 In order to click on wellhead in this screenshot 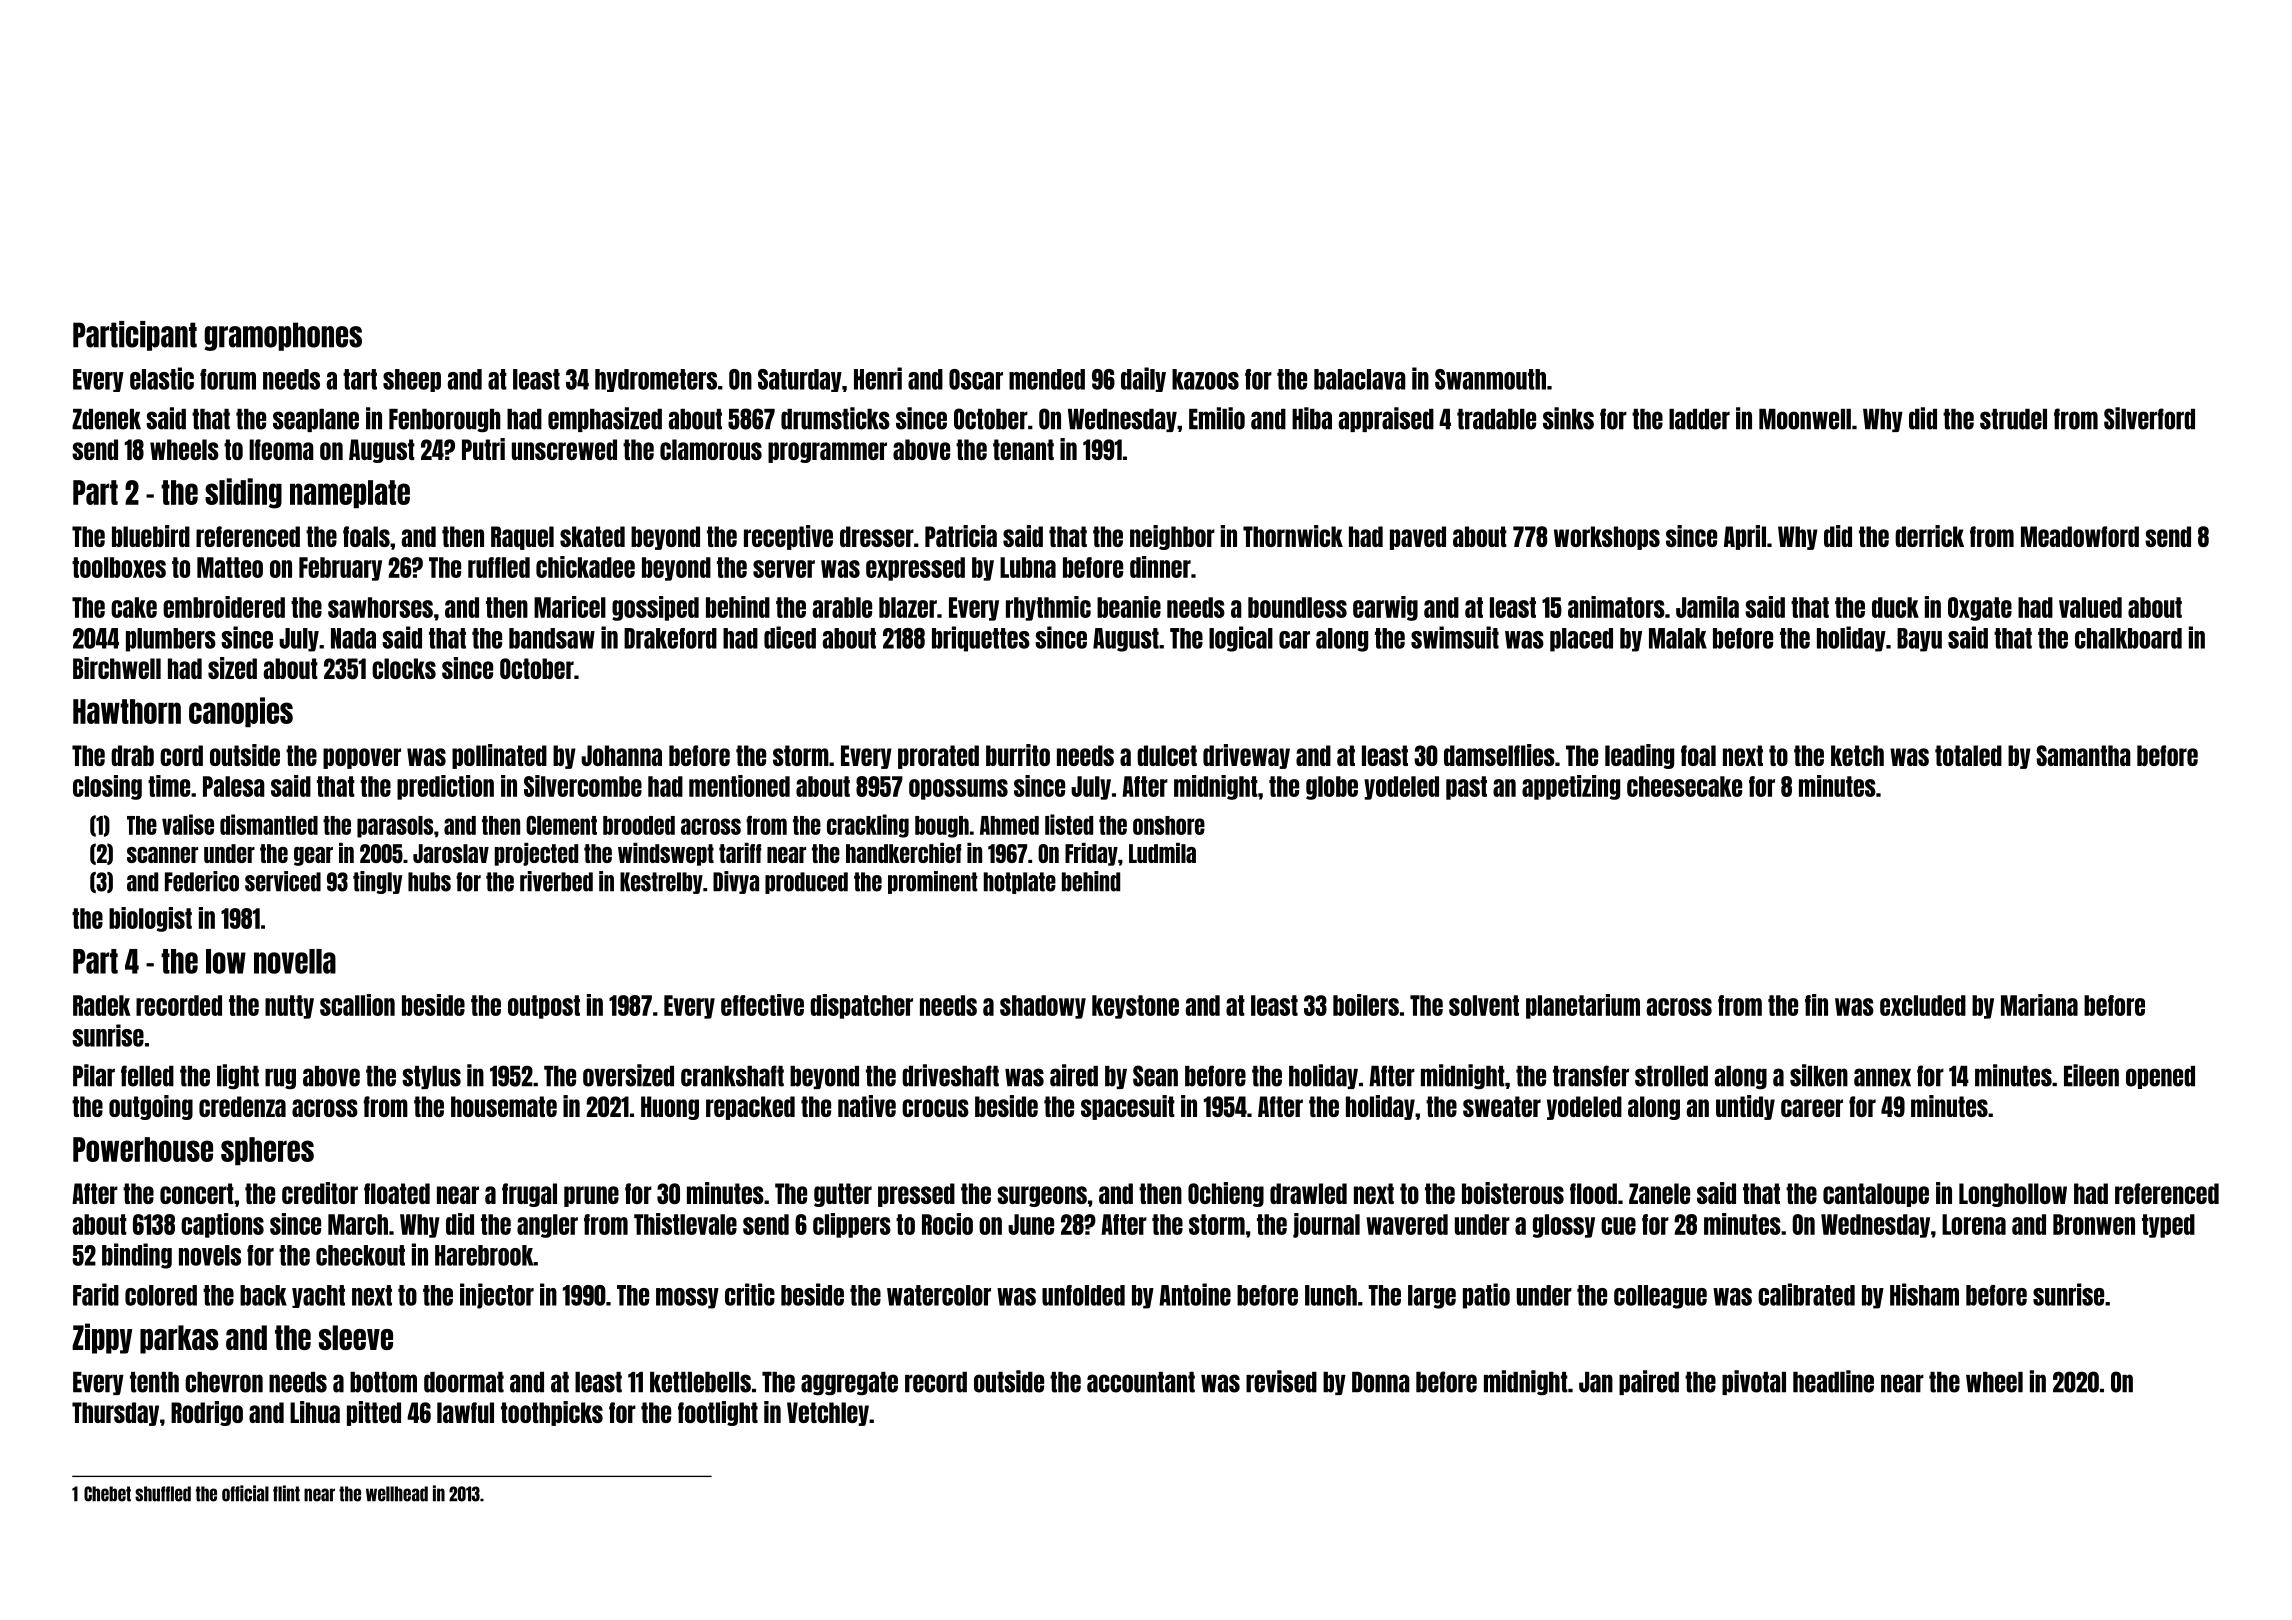, I will do `click(397, 1494)`.
